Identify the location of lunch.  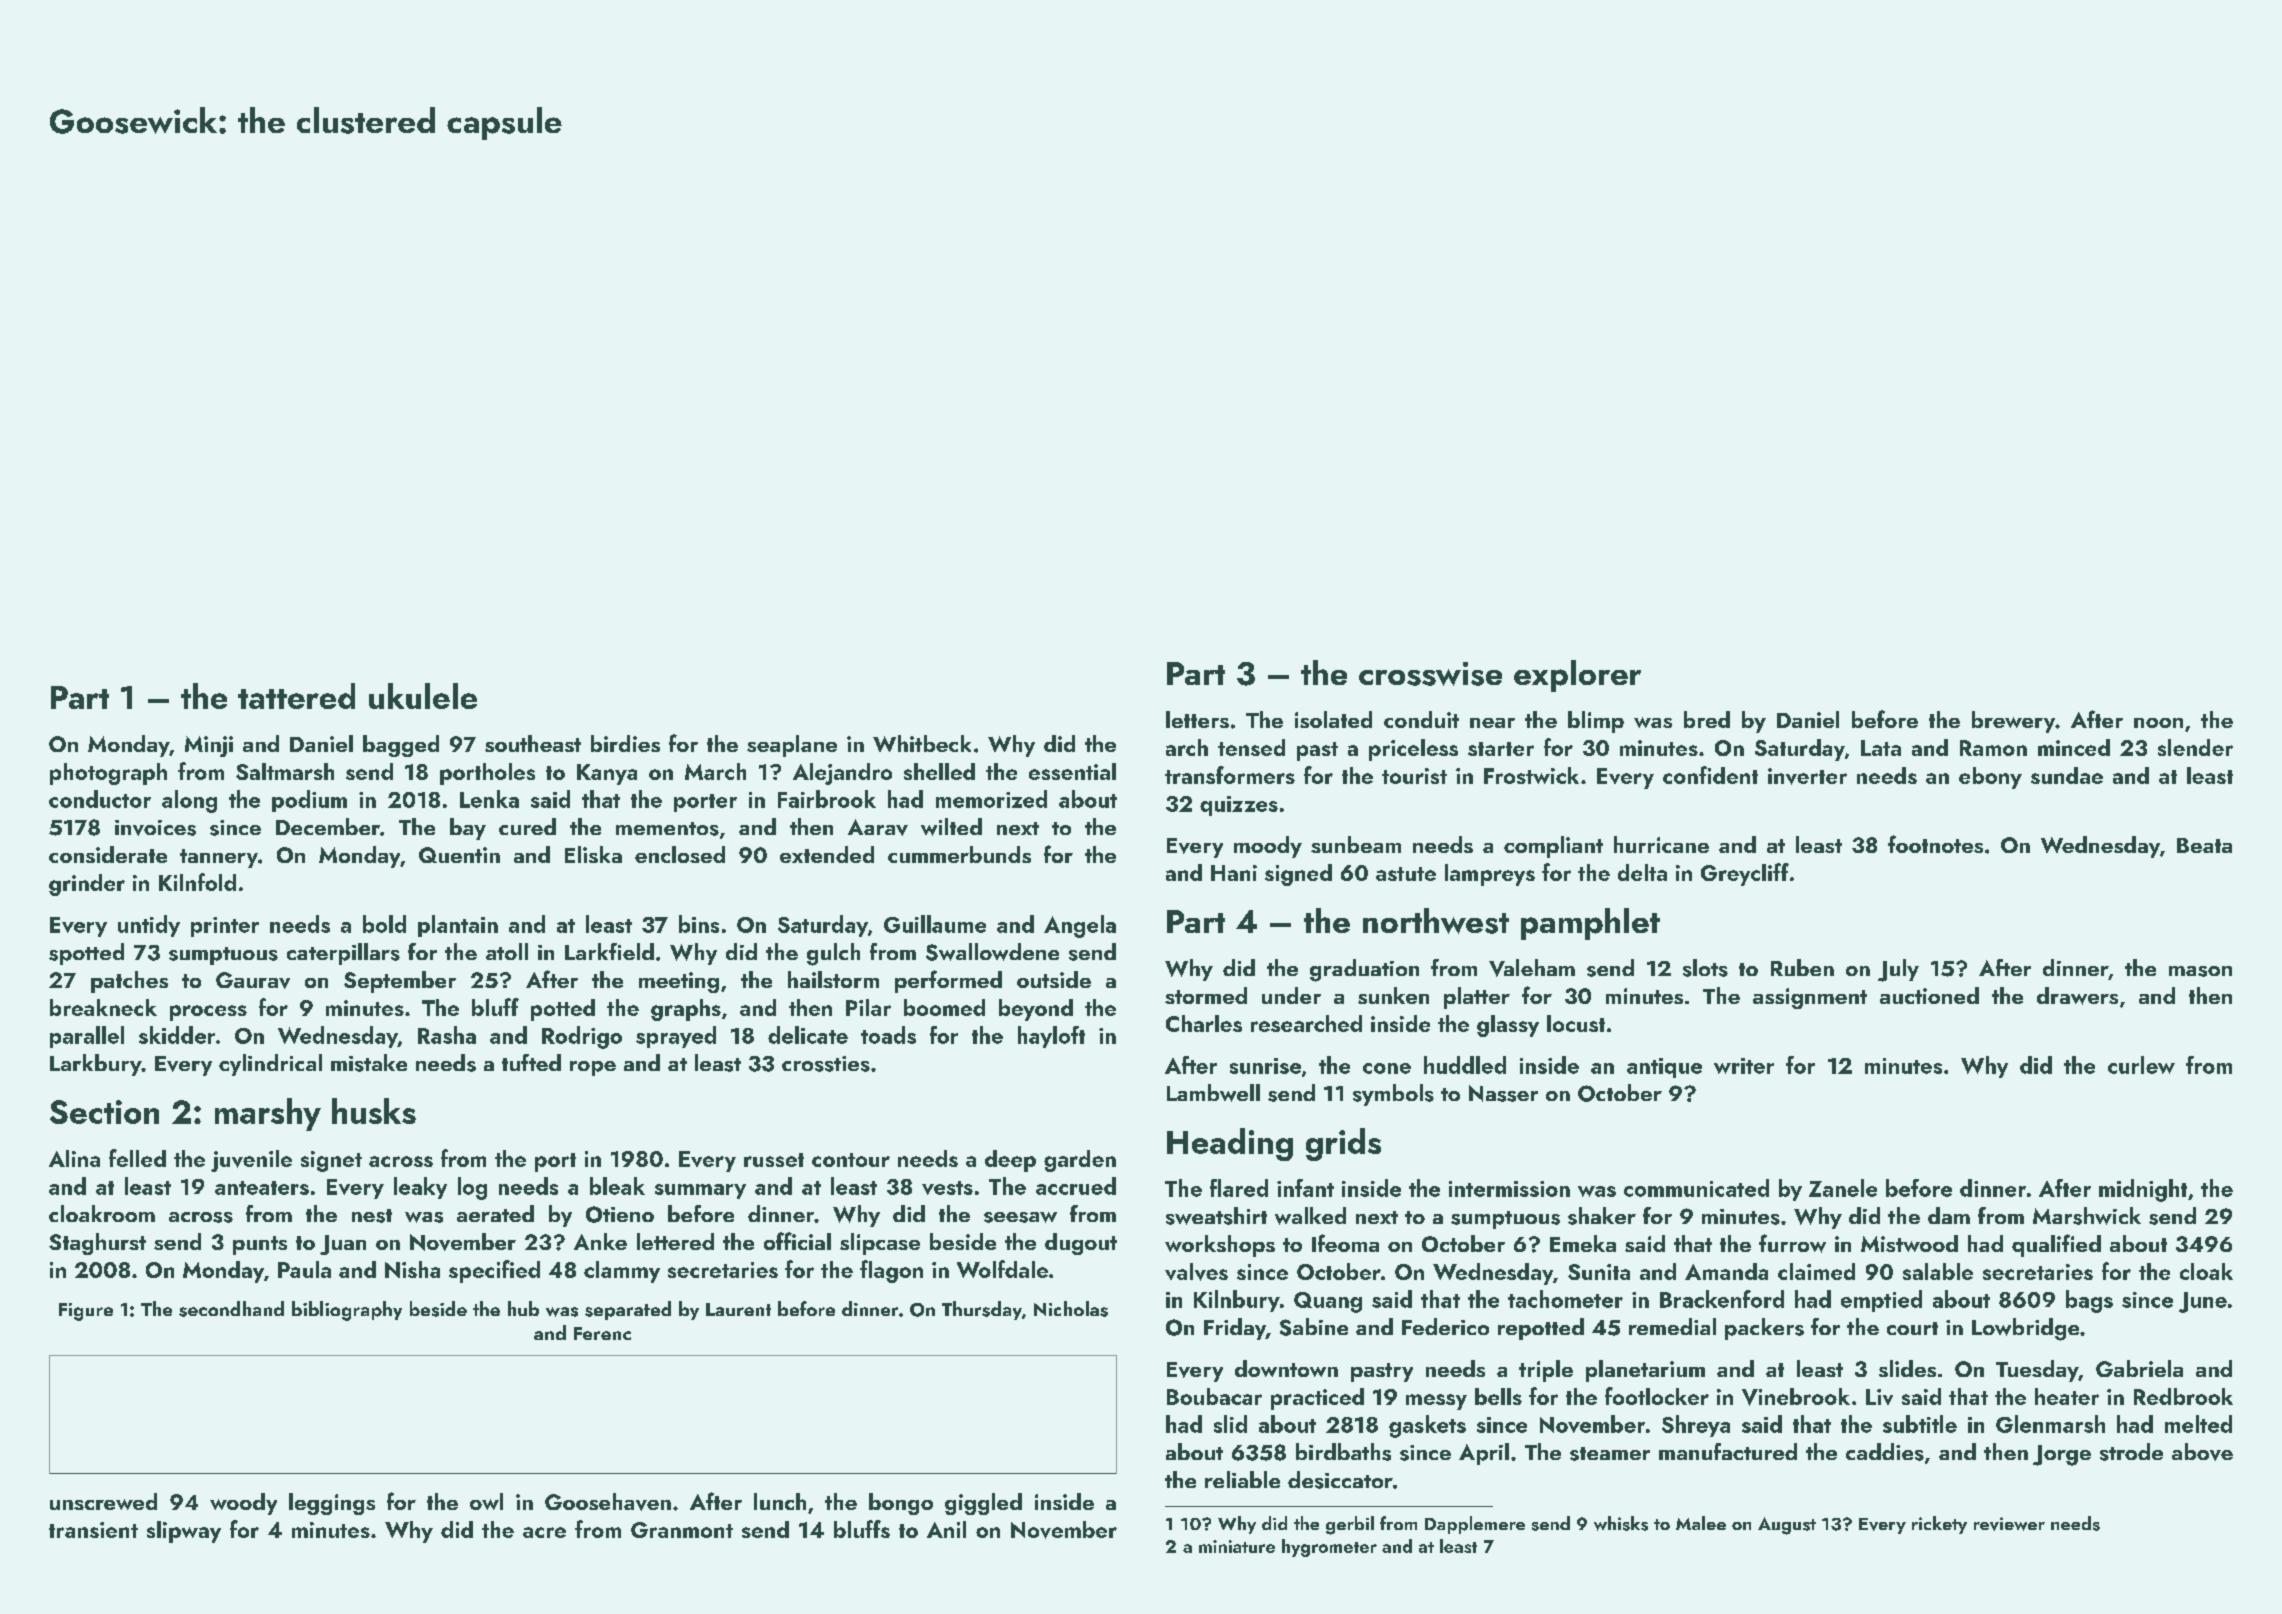
(780, 1501).
